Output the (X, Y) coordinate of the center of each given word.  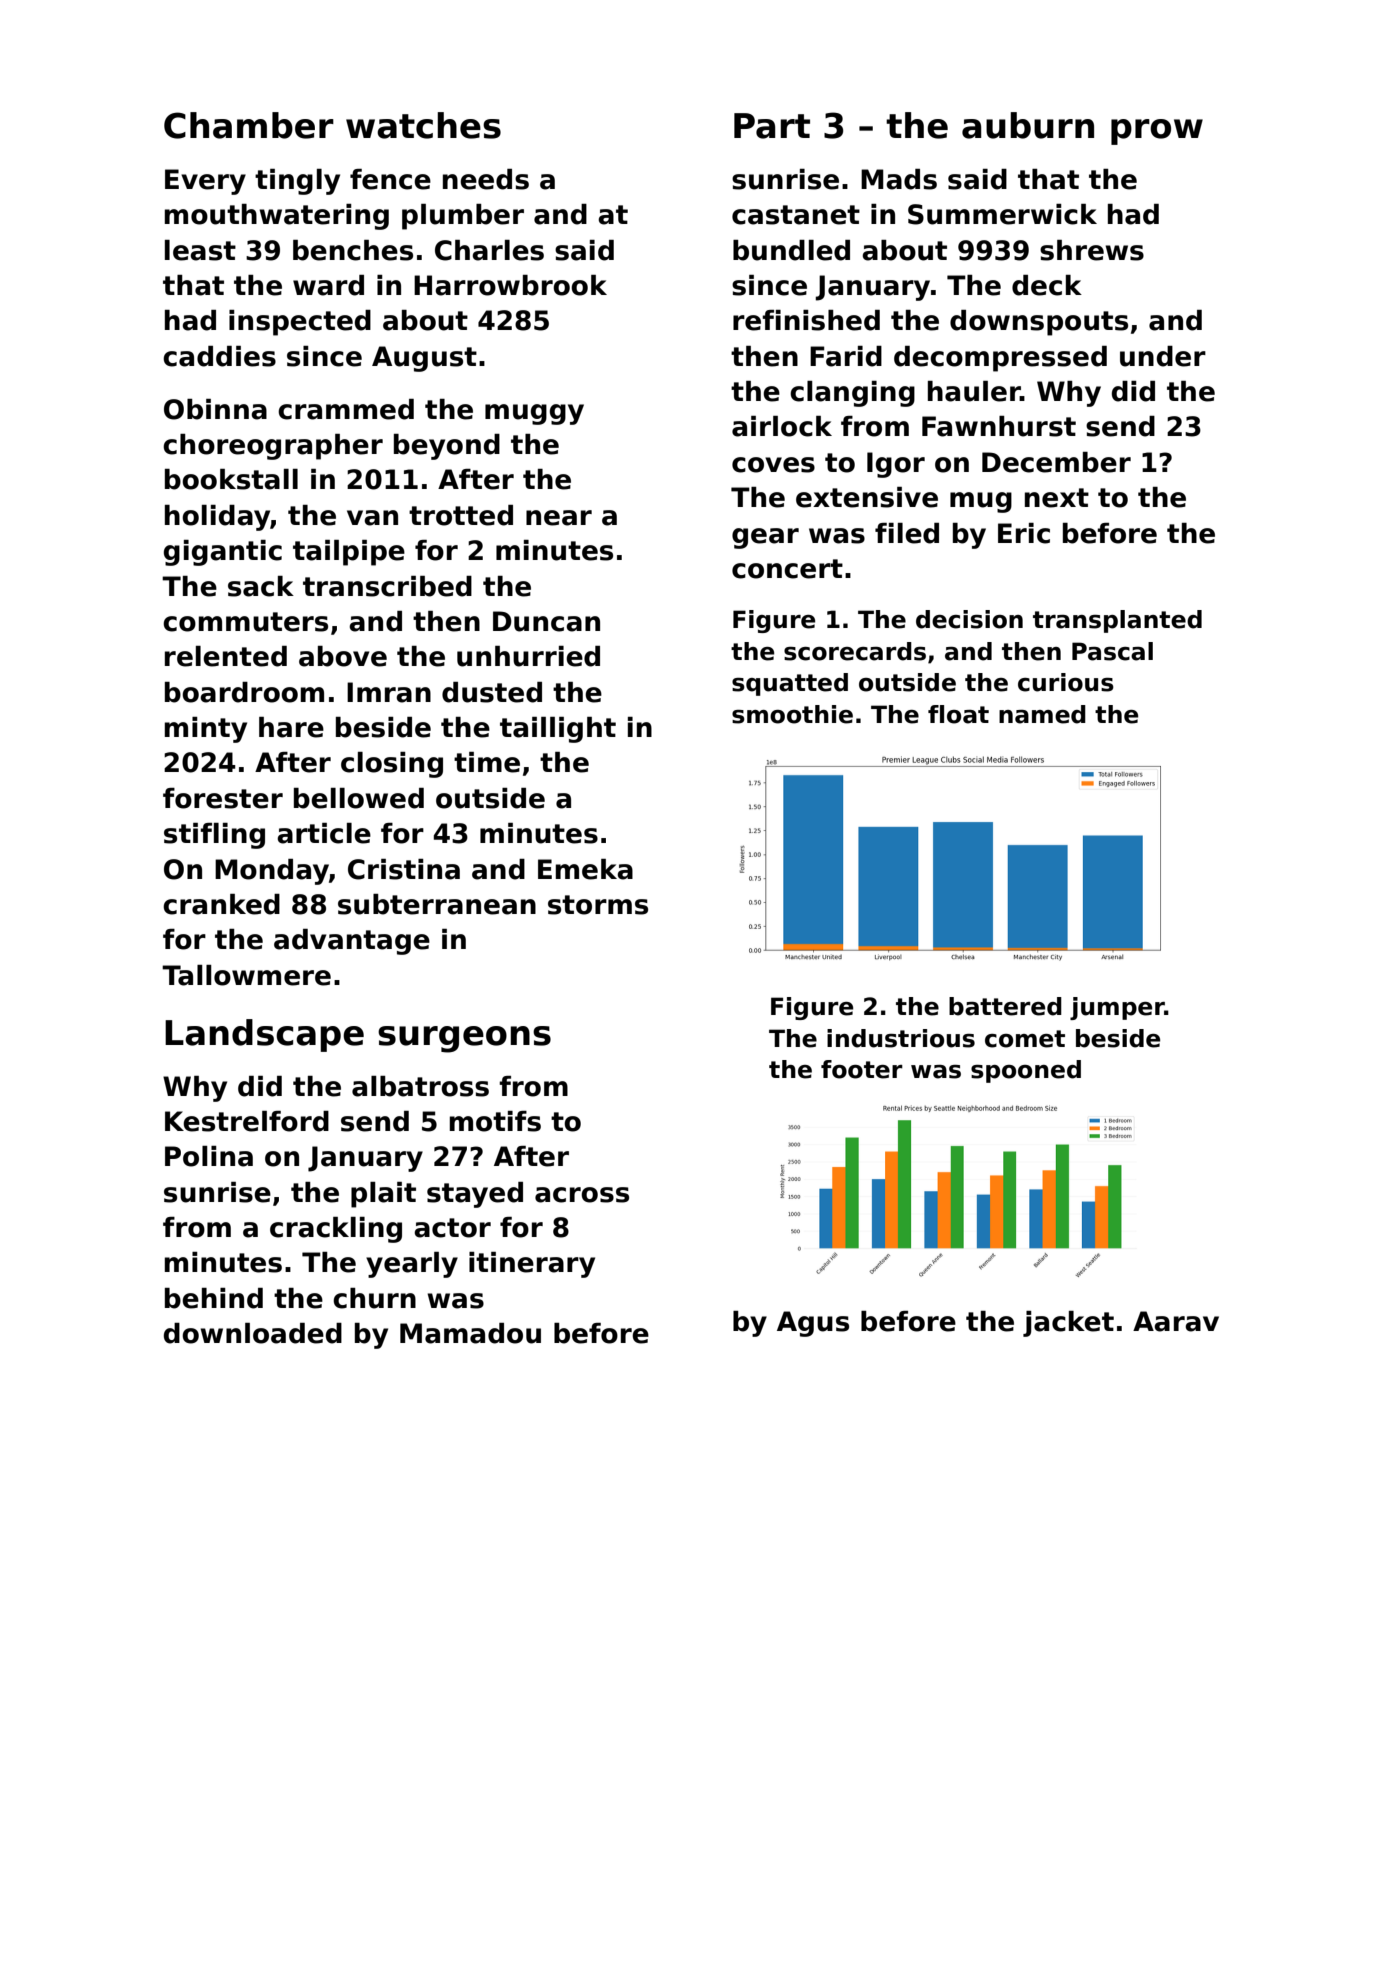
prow (1157, 132)
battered (1005, 1006)
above (343, 656)
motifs (495, 1121)
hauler (974, 391)
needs (486, 179)
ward (328, 285)
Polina (209, 1156)
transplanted (1117, 621)
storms (598, 905)
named (1042, 714)
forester (223, 798)
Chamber (249, 125)
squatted (790, 684)
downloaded (253, 1333)
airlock (782, 426)
